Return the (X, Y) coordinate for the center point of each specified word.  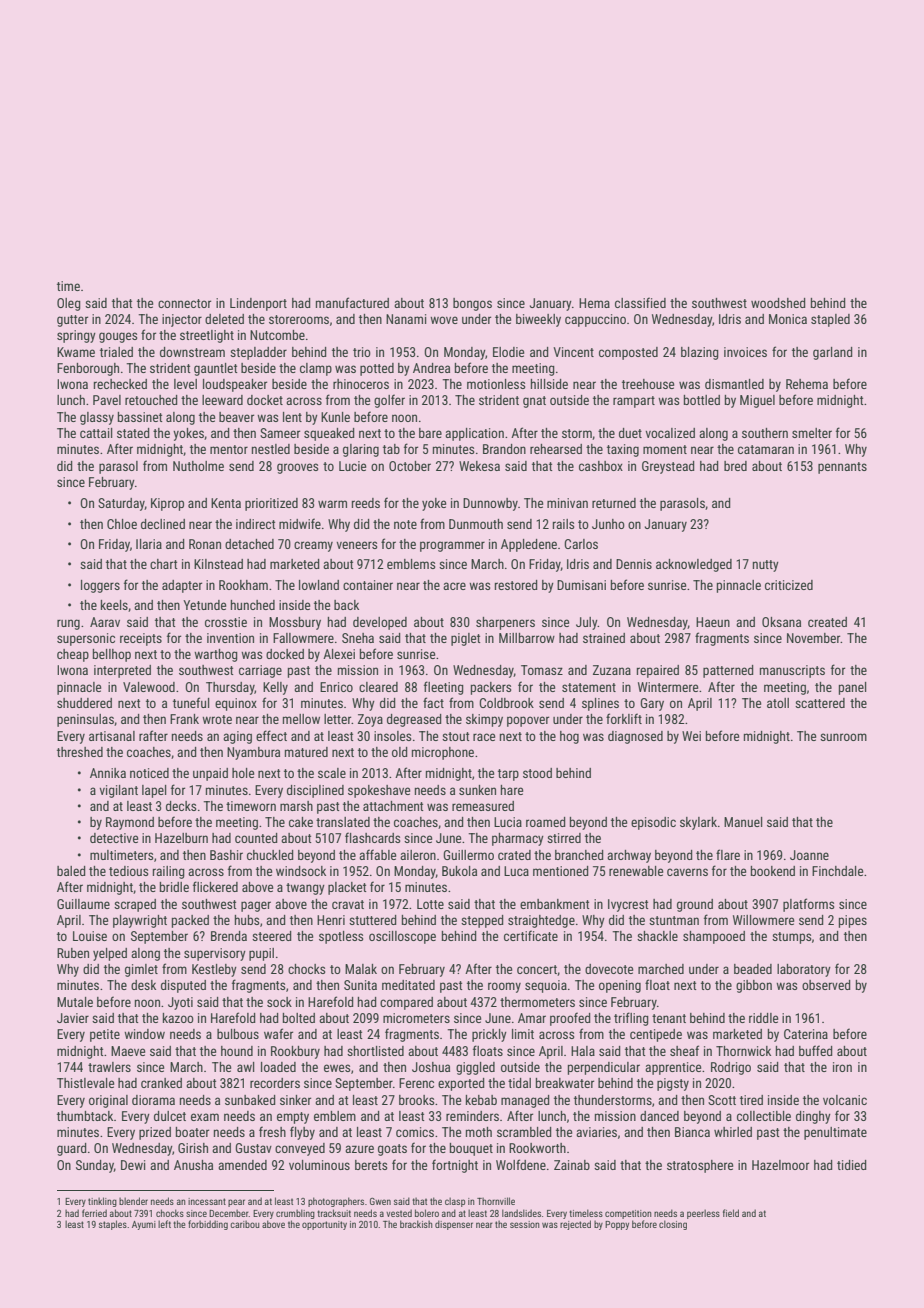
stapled (830, 320)
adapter (182, 586)
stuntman (674, 920)
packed (190, 921)
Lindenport (258, 304)
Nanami (406, 319)
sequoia (546, 986)
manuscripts (792, 671)
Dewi (133, 1165)
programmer (452, 546)
